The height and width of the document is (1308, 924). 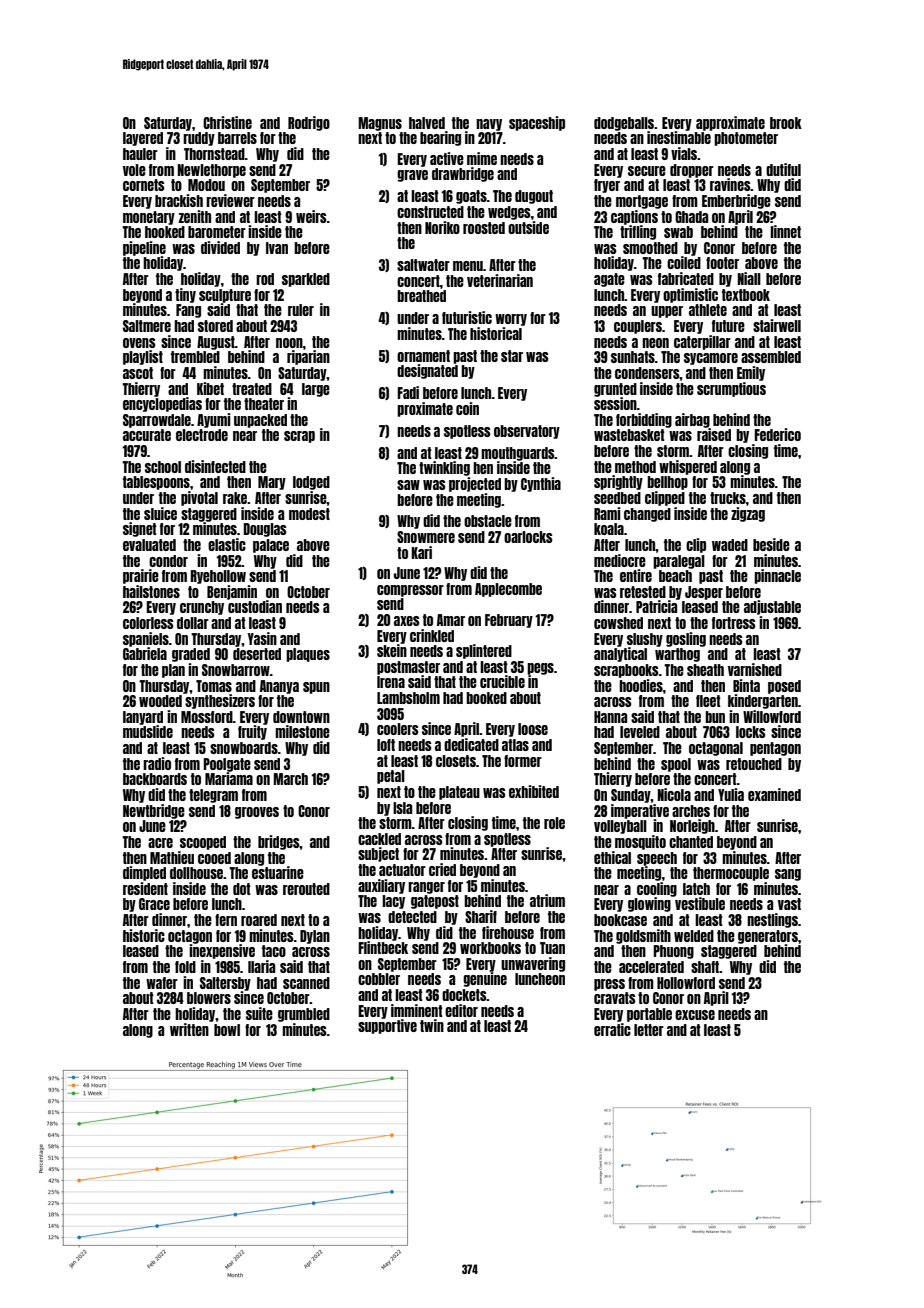 What do you see at coordinates (185, 295) in the document?
I see `tiny` at bounding box center [185, 295].
